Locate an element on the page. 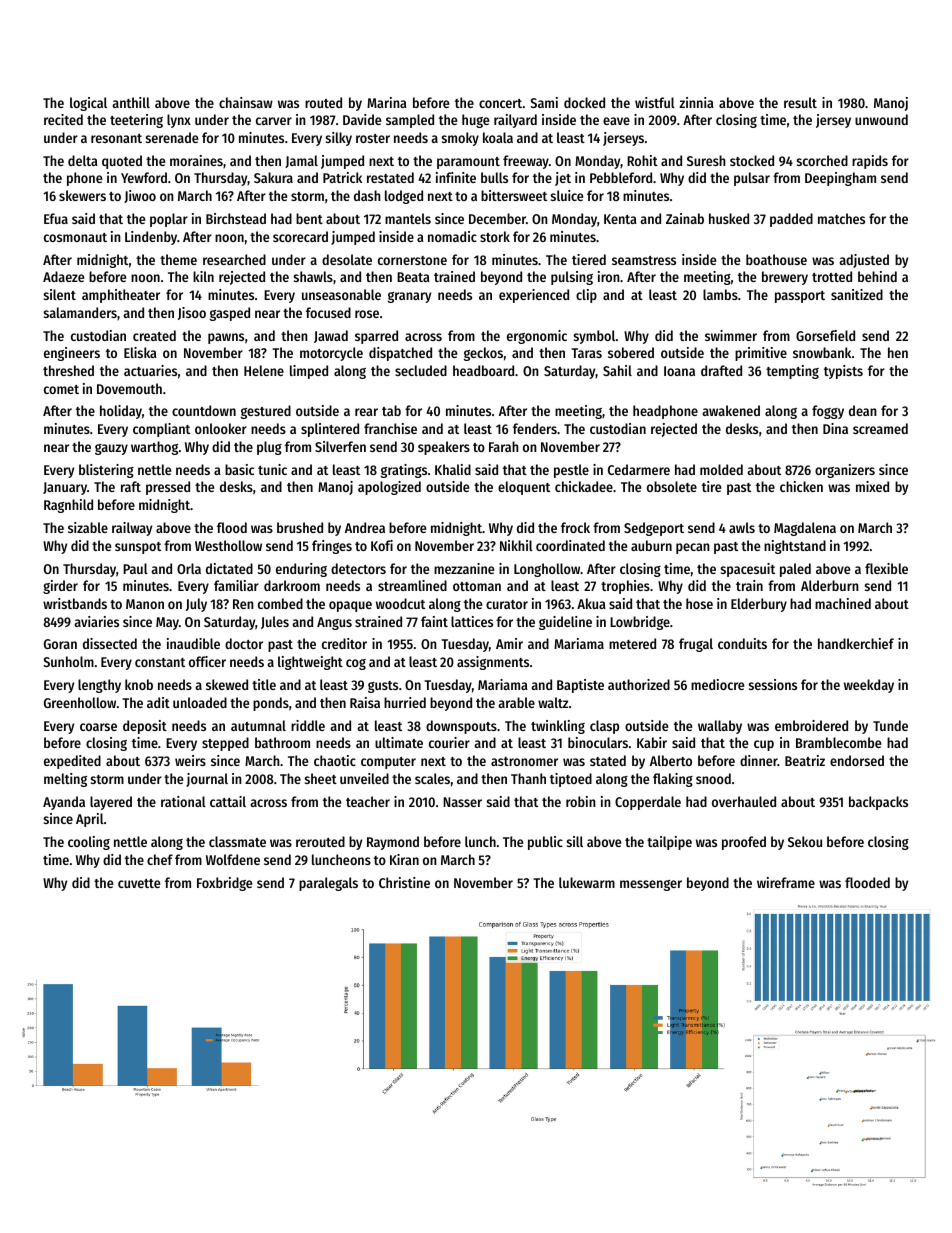 Image resolution: width=952 pixels, height=1233 pixels. mixed is located at coordinates (872, 486).
